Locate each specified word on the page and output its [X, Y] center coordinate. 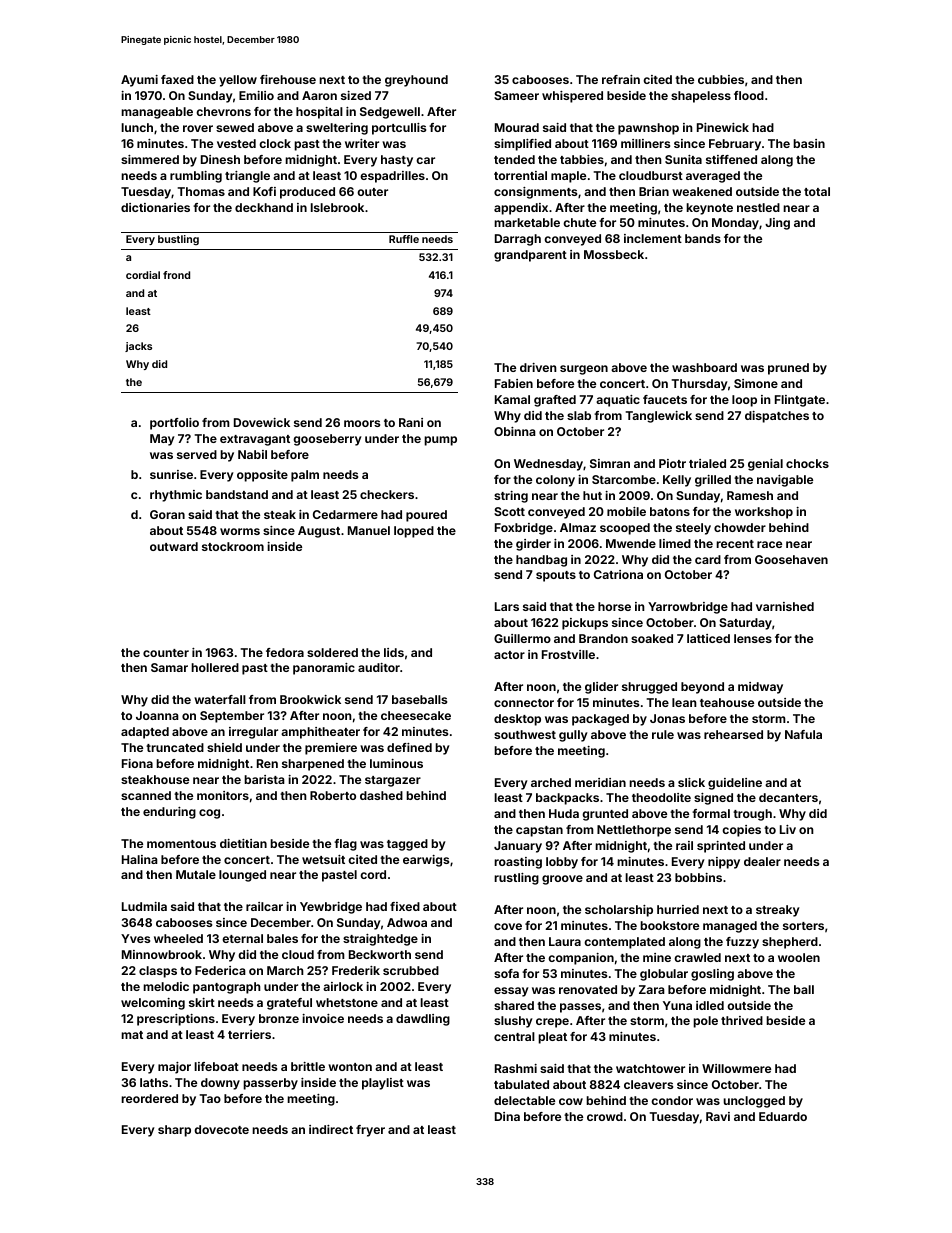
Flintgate [800, 401]
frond [176, 275]
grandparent [530, 256]
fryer [370, 1131]
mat [132, 1035]
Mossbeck [614, 254]
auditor [379, 667]
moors [362, 423]
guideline [735, 784]
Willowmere [736, 1068]
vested [236, 143]
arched [551, 782]
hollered [215, 667]
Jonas [667, 718]
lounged [242, 876]
